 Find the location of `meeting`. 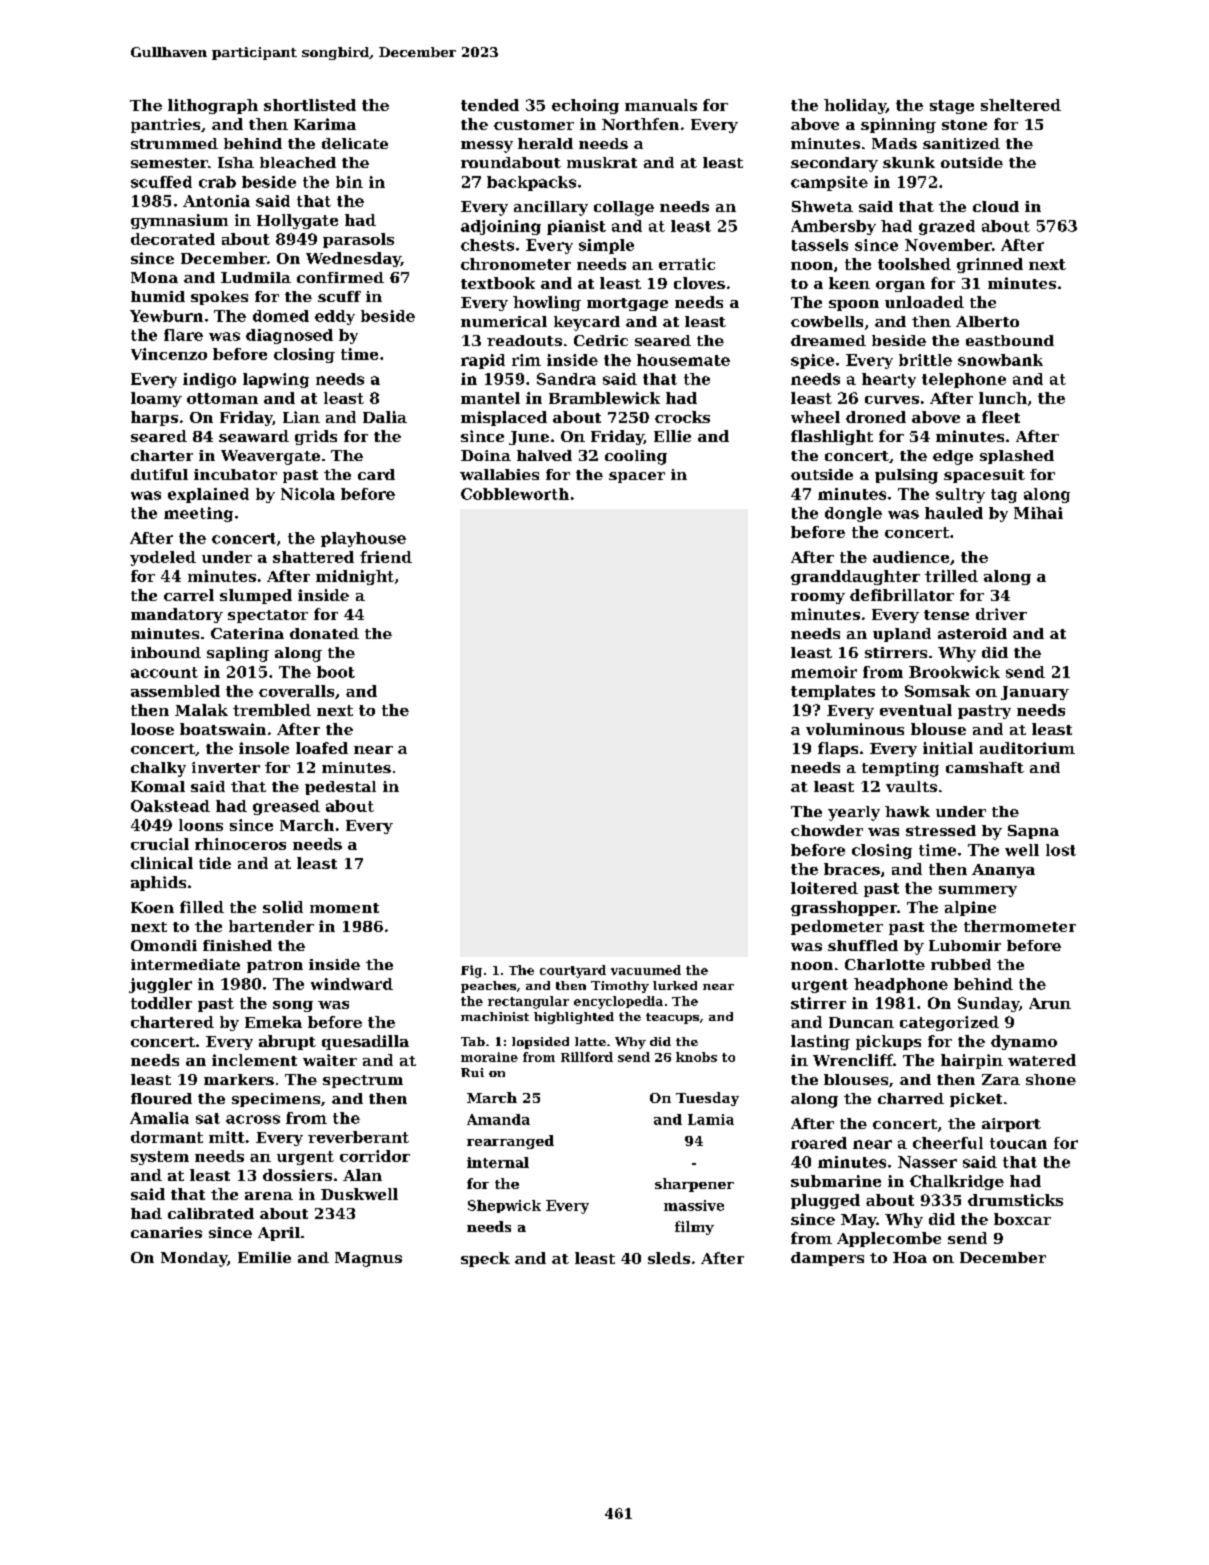

meeting is located at coordinates (198, 514).
